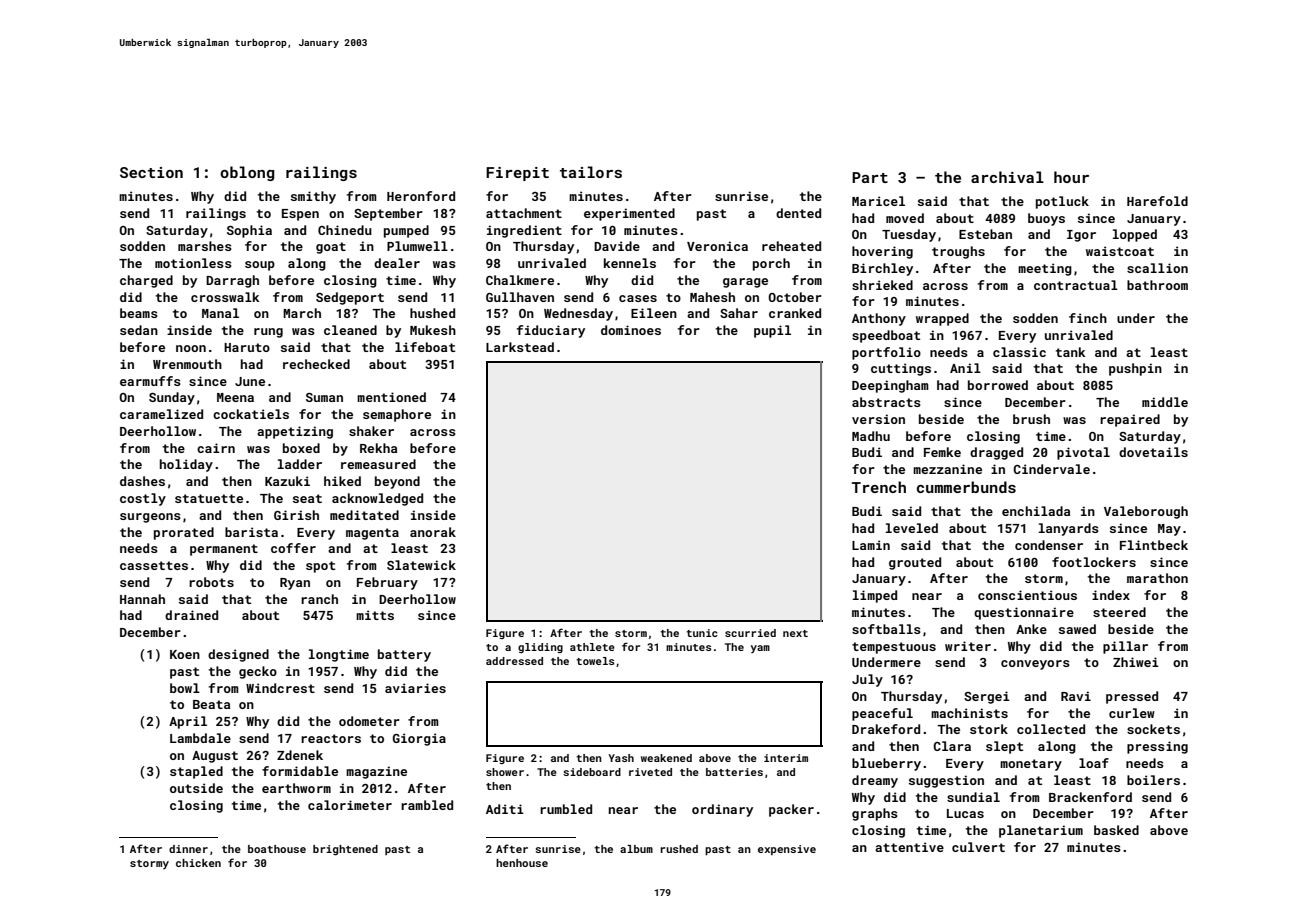  Describe the element at coordinates (522, 863) in the page. I see `henhouse` at that location.
